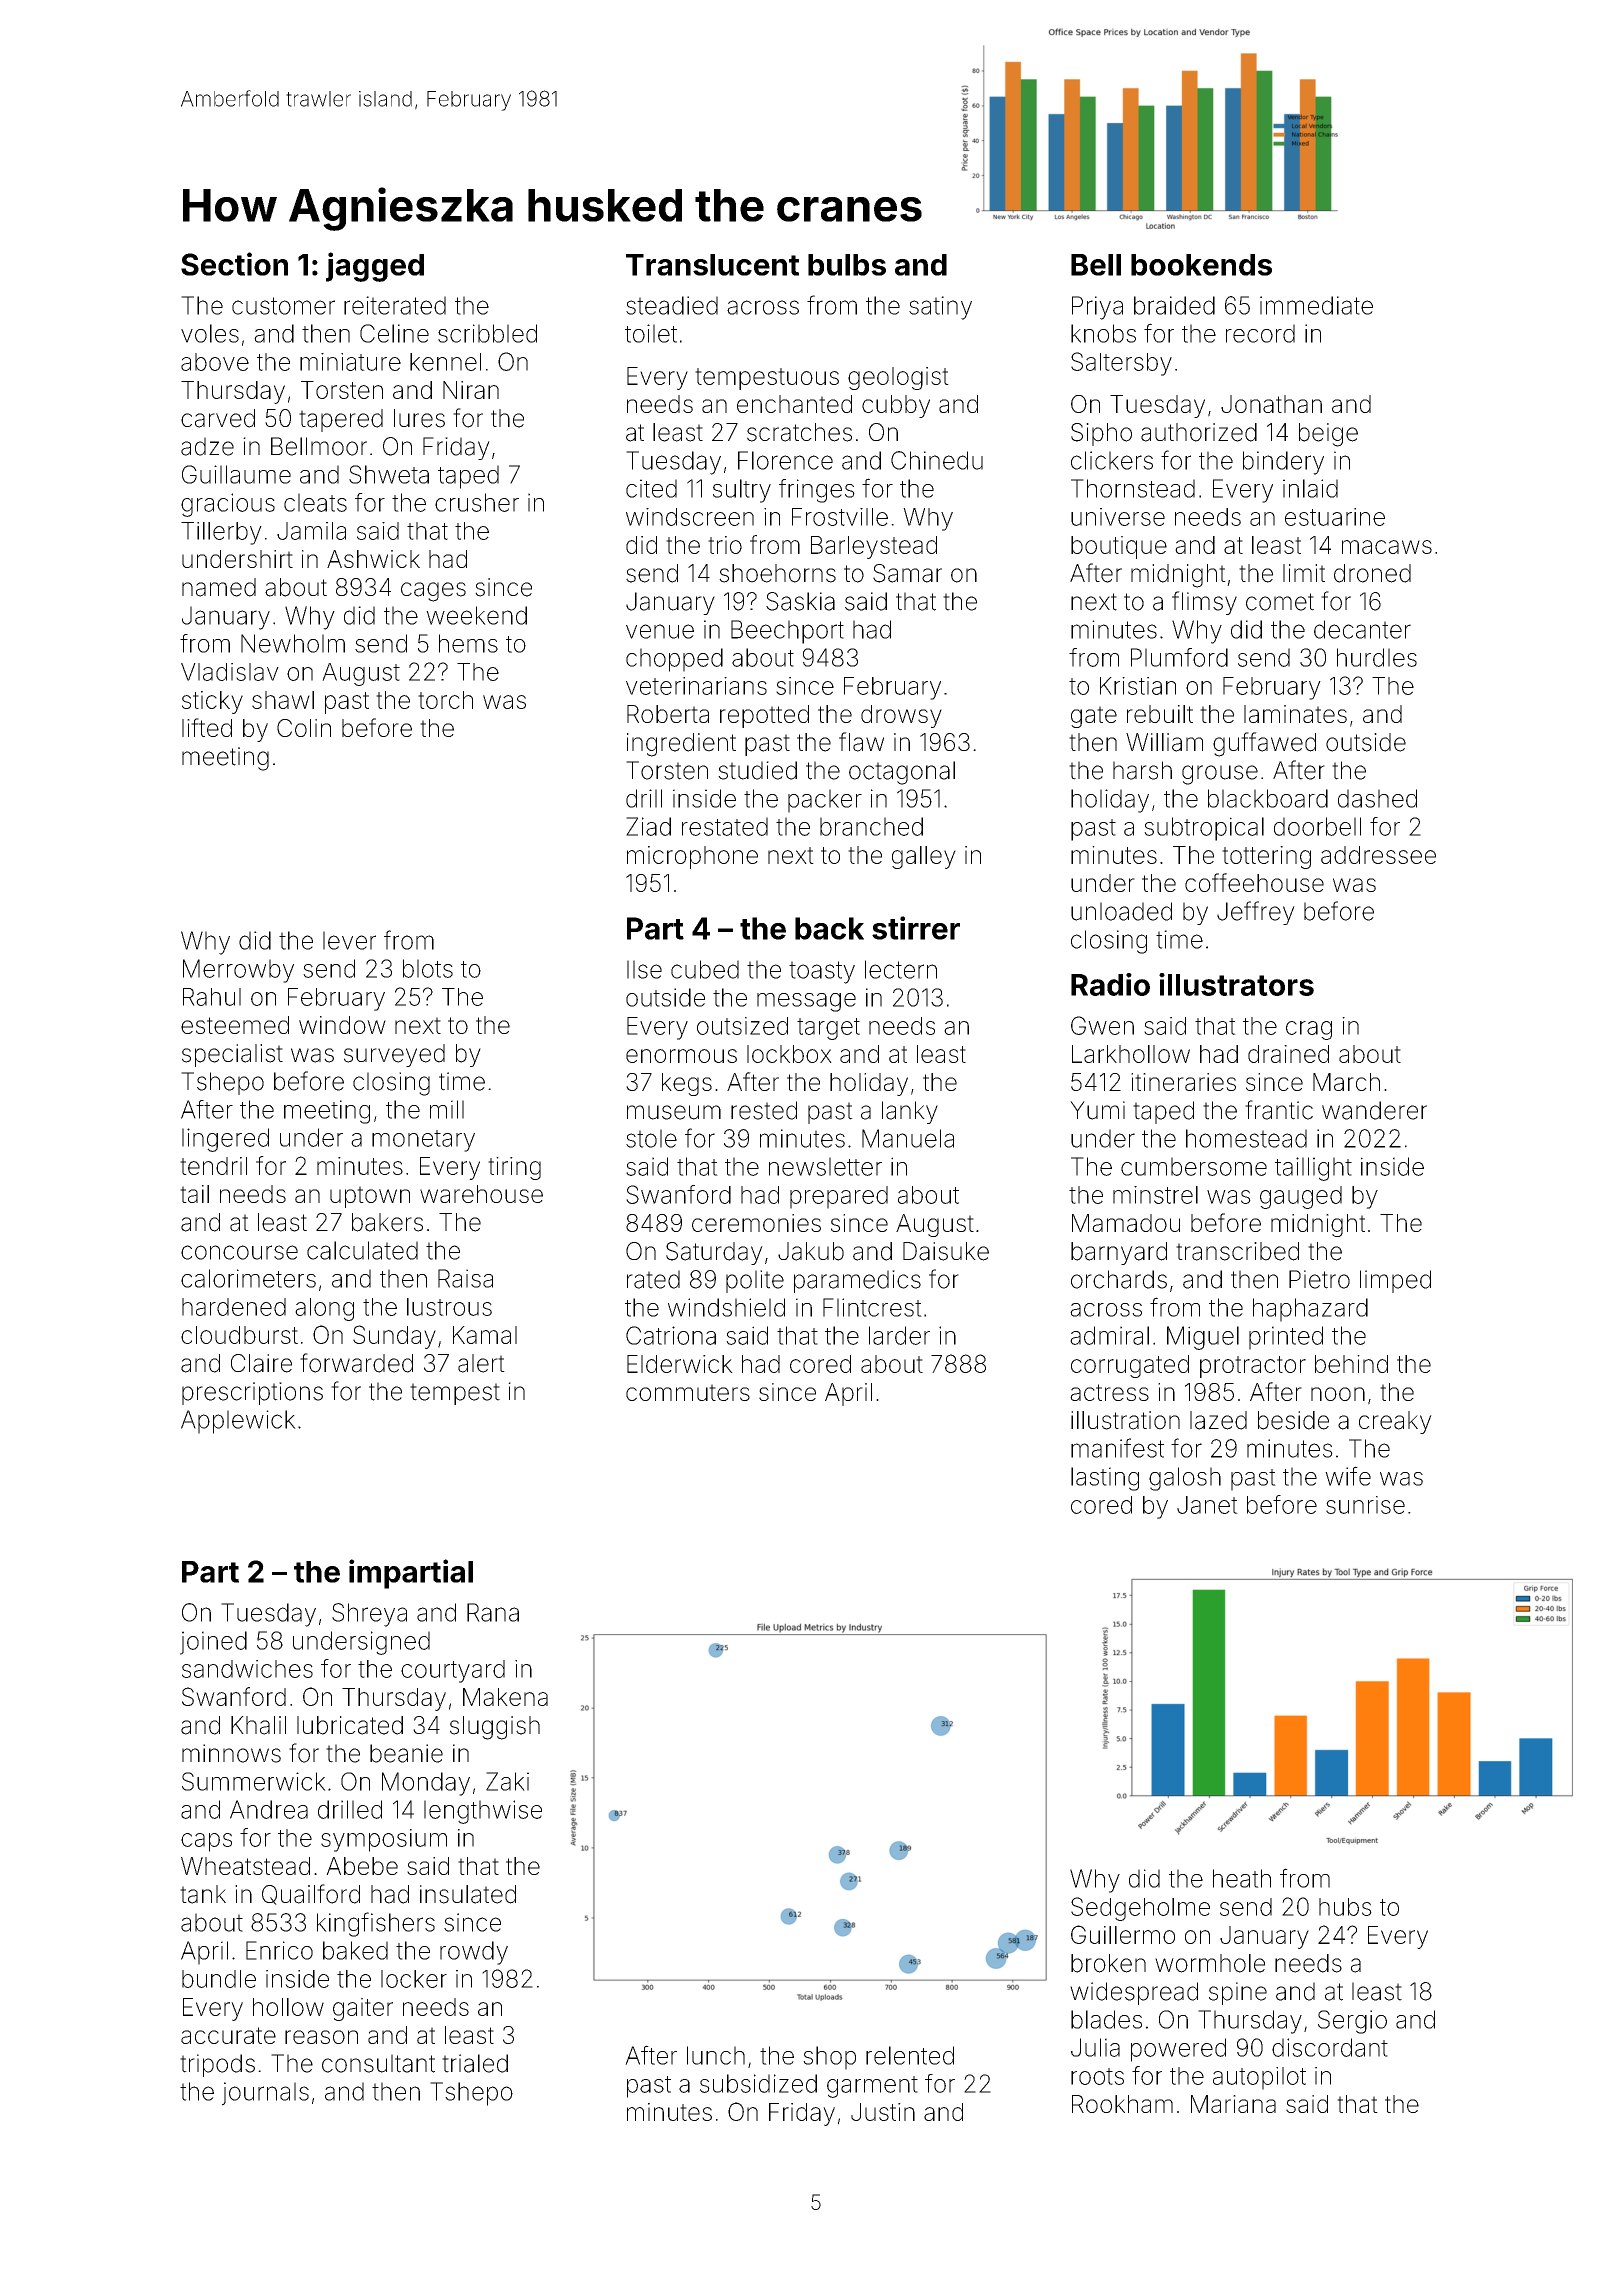  I want to click on crag, so click(1309, 1030).
